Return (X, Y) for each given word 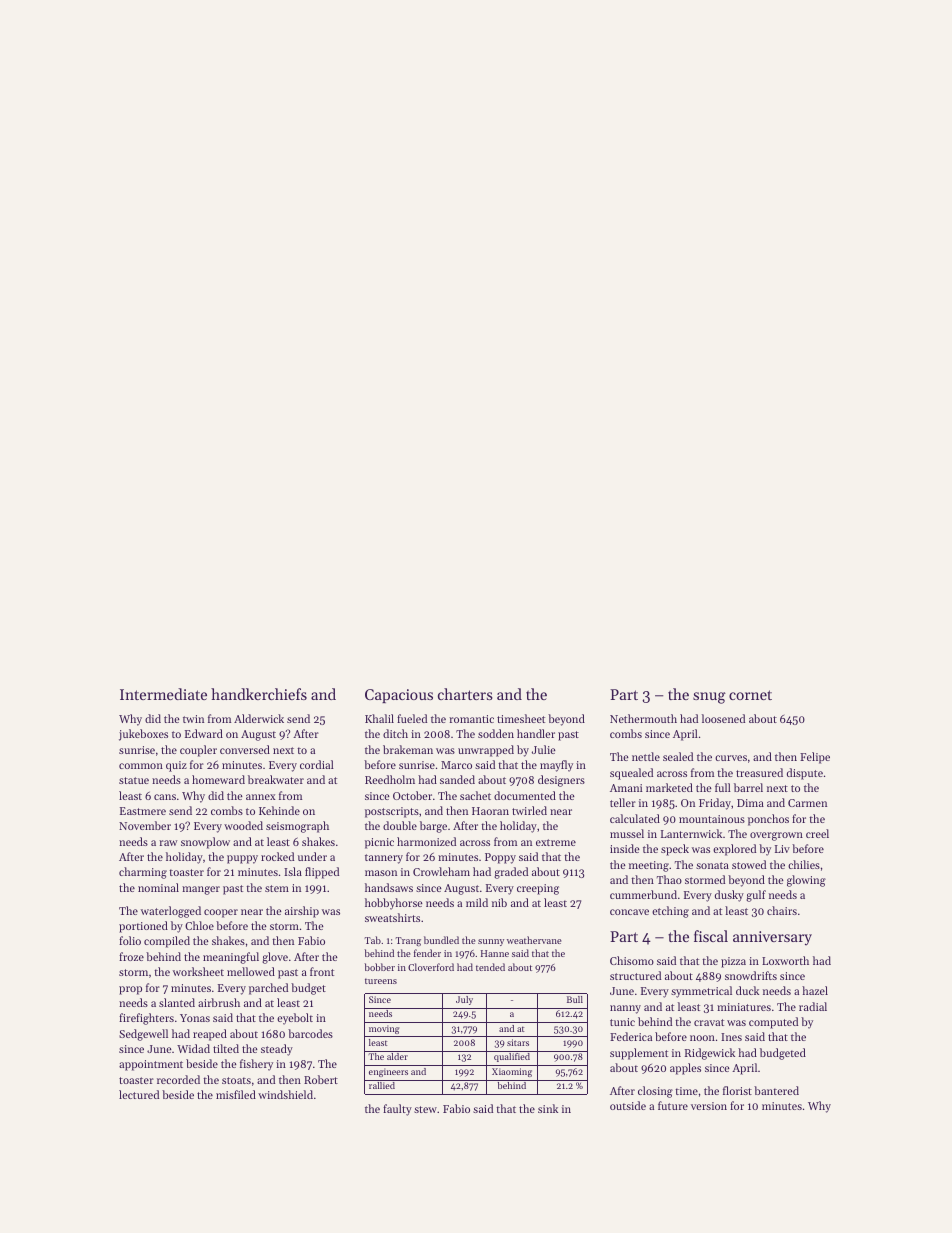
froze (131, 956)
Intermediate (163, 694)
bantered (776, 1090)
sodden (496, 733)
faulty (397, 1110)
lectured (139, 1094)
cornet (750, 695)
